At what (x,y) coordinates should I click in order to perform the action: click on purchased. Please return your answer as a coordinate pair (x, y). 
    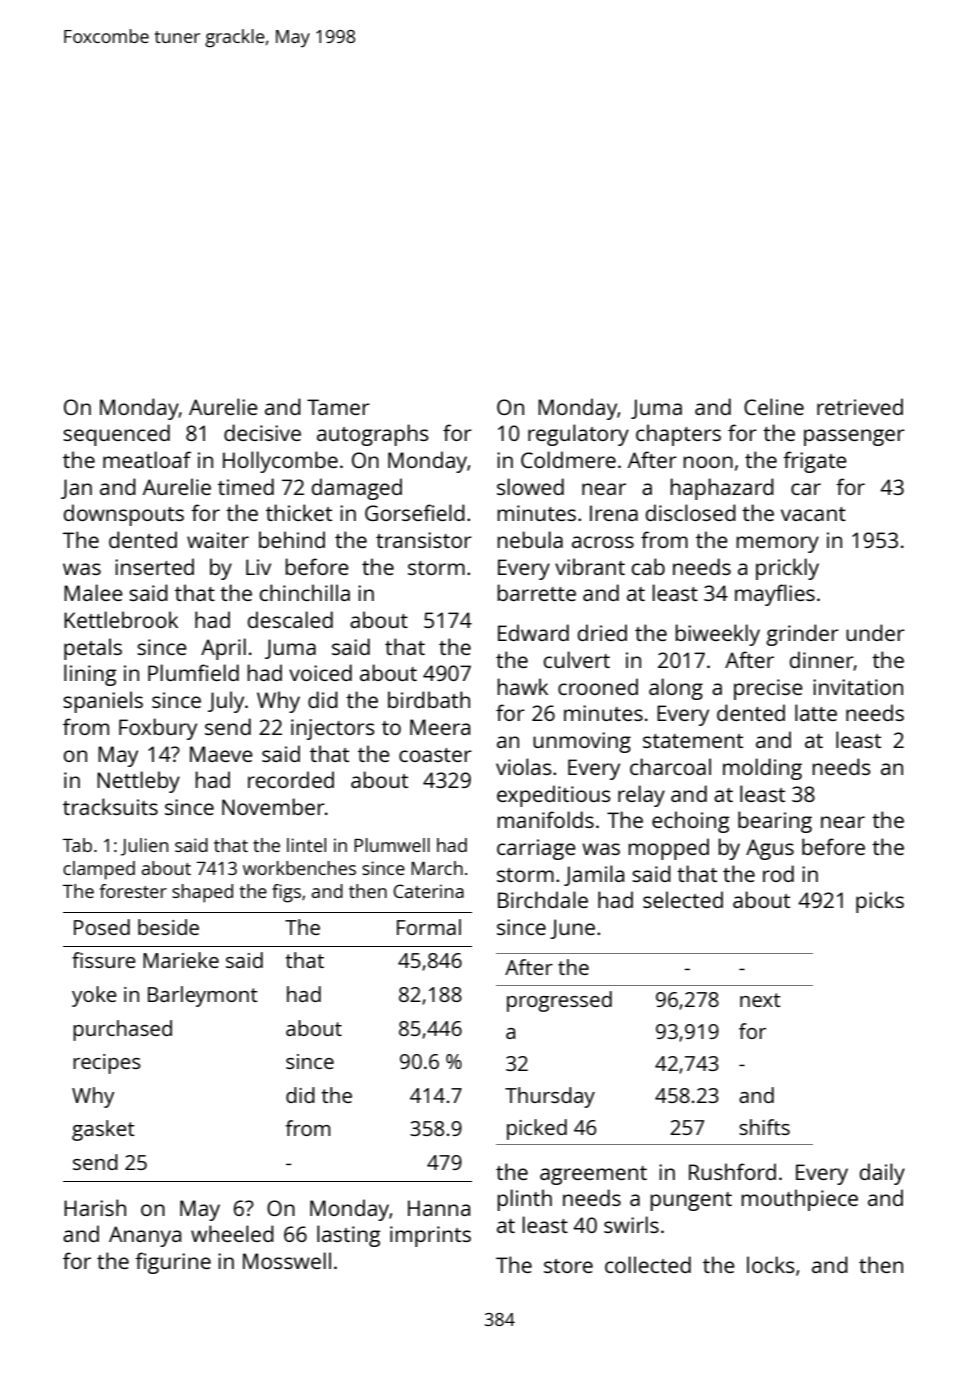
    Looking at the image, I should click on (122, 1030).
